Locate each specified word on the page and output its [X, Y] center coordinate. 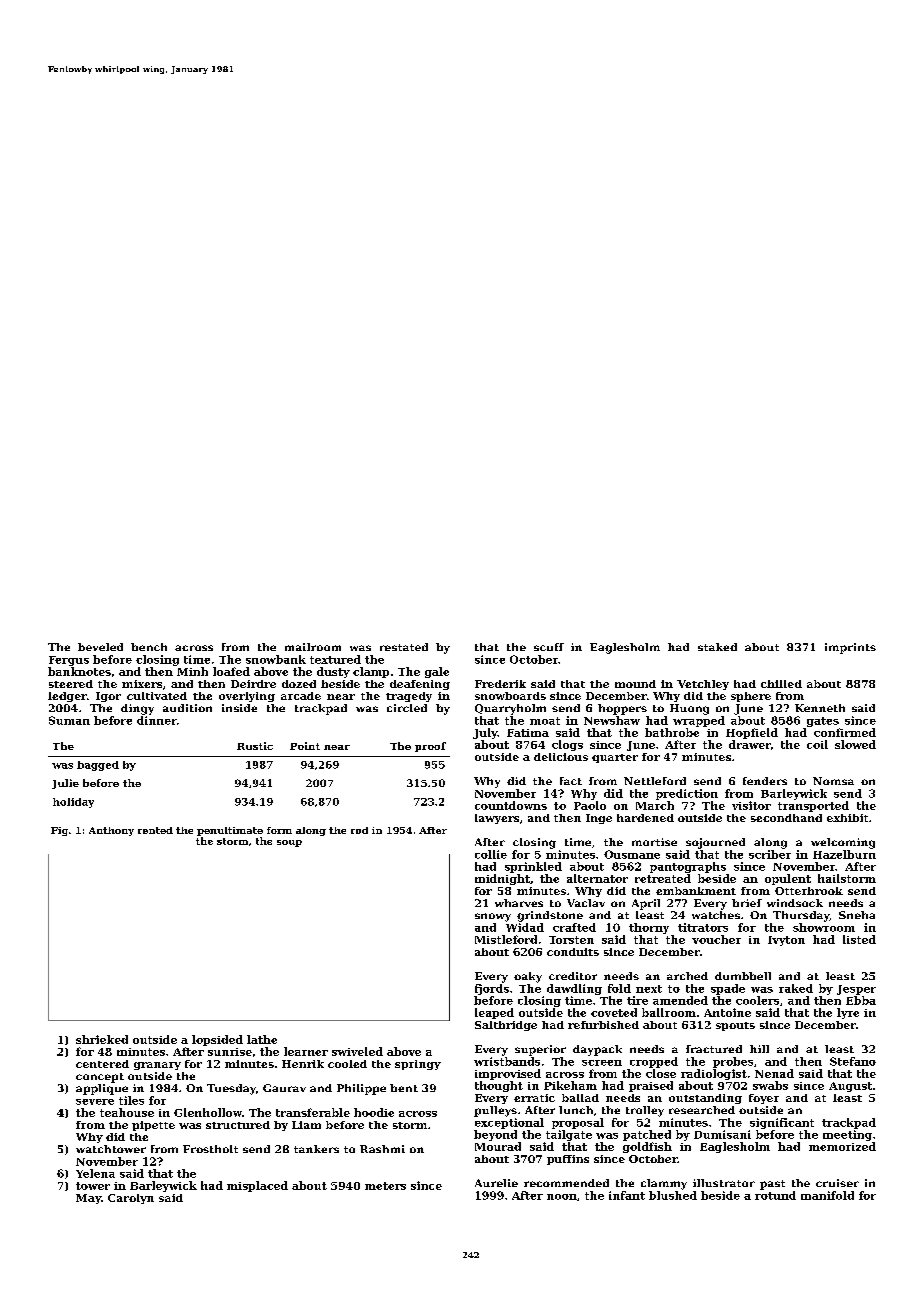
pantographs [688, 867]
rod [359, 830]
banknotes [79, 671]
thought [499, 1086]
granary [157, 1066]
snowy [493, 917]
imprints [850, 648]
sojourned [715, 843]
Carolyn [131, 1199]
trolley [645, 1111]
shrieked [102, 1039]
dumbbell [743, 976]
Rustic [255, 746]
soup [289, 843]
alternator [597, 878]
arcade [301, 696]
